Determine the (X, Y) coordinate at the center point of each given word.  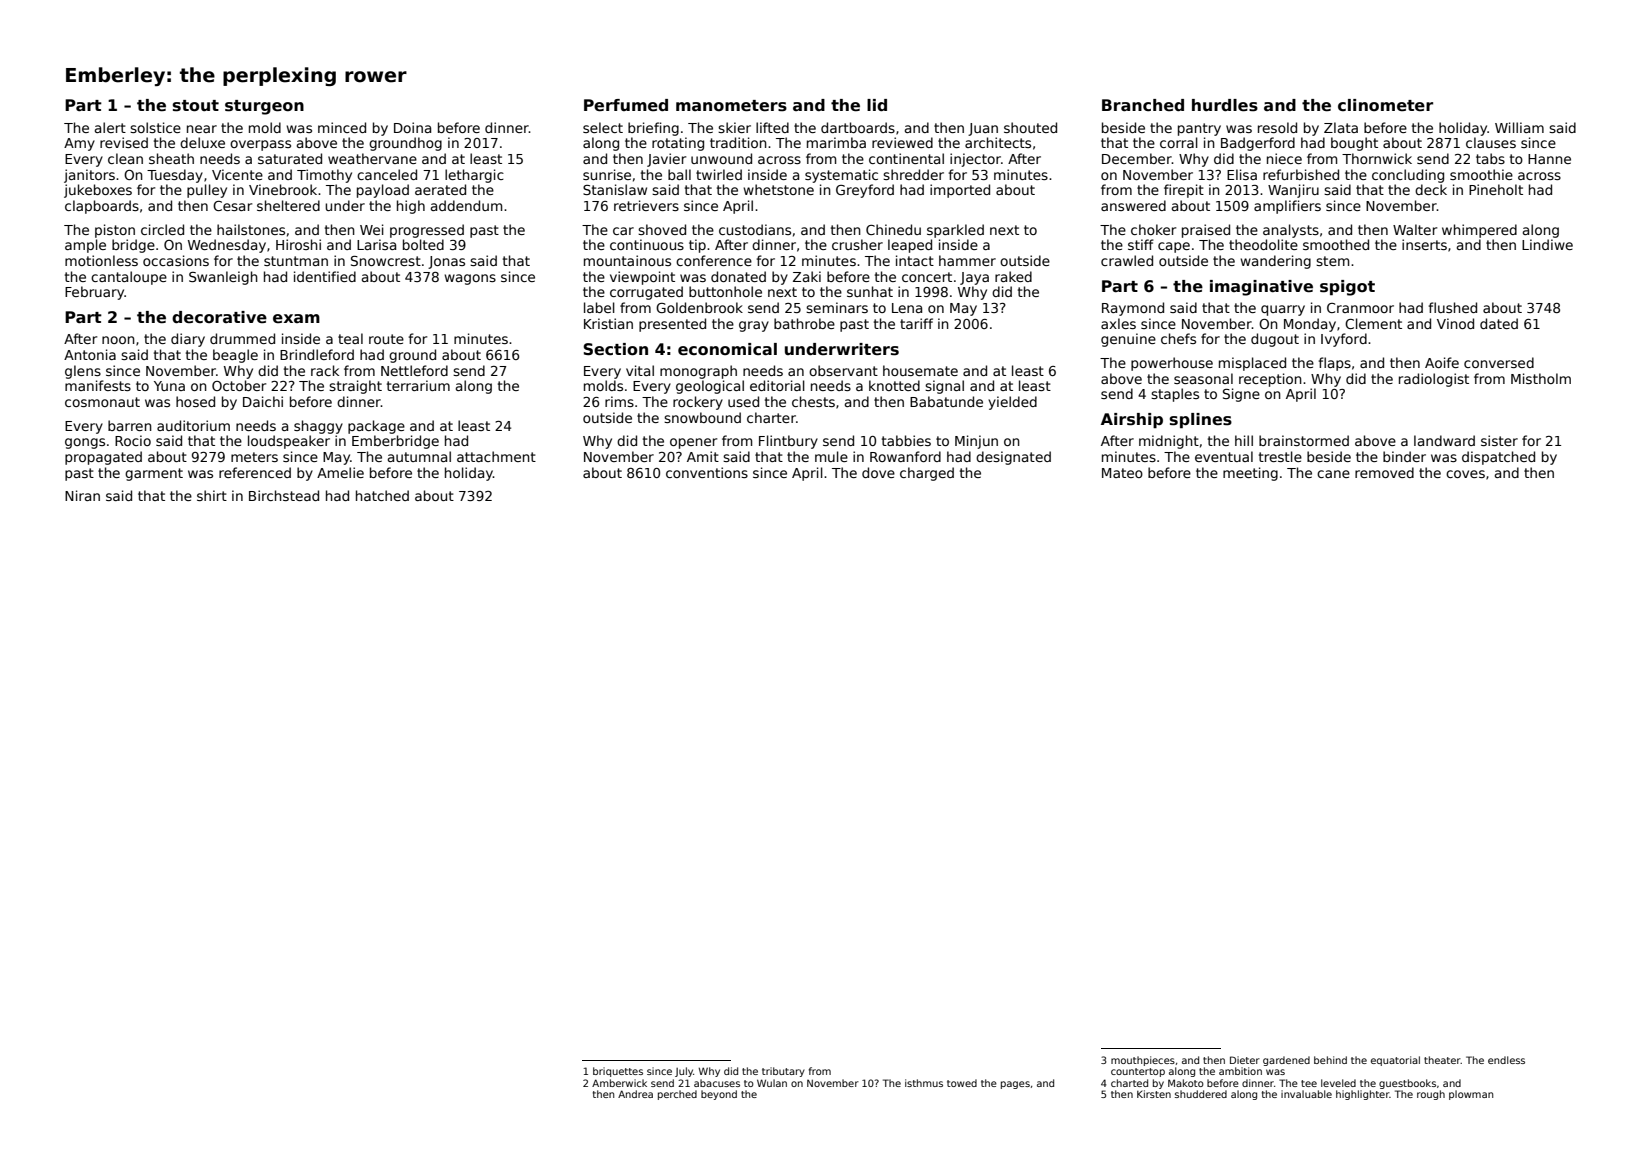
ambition (1240, 1071)
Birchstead (284, 495)
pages (1015, 1085)
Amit (703, 456)
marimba (836, 142)
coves (1465, 474)
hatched (382, 495)
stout (196, 106)
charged (927, 474)
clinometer (1385, 105)
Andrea (635, 1094)
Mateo (1122, 473)
